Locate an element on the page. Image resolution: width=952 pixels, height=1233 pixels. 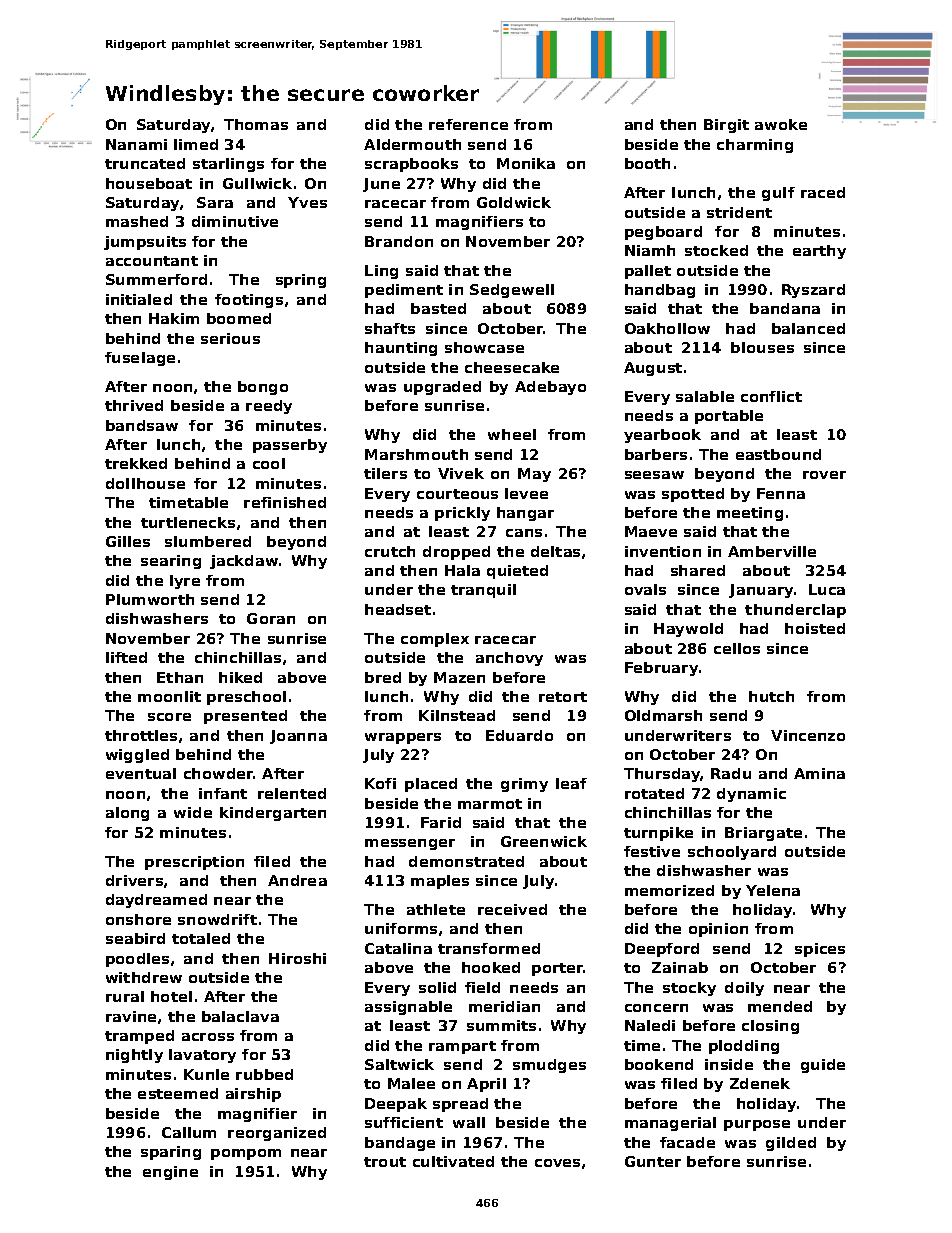
purpose is located at coordinates (757, 1125).
